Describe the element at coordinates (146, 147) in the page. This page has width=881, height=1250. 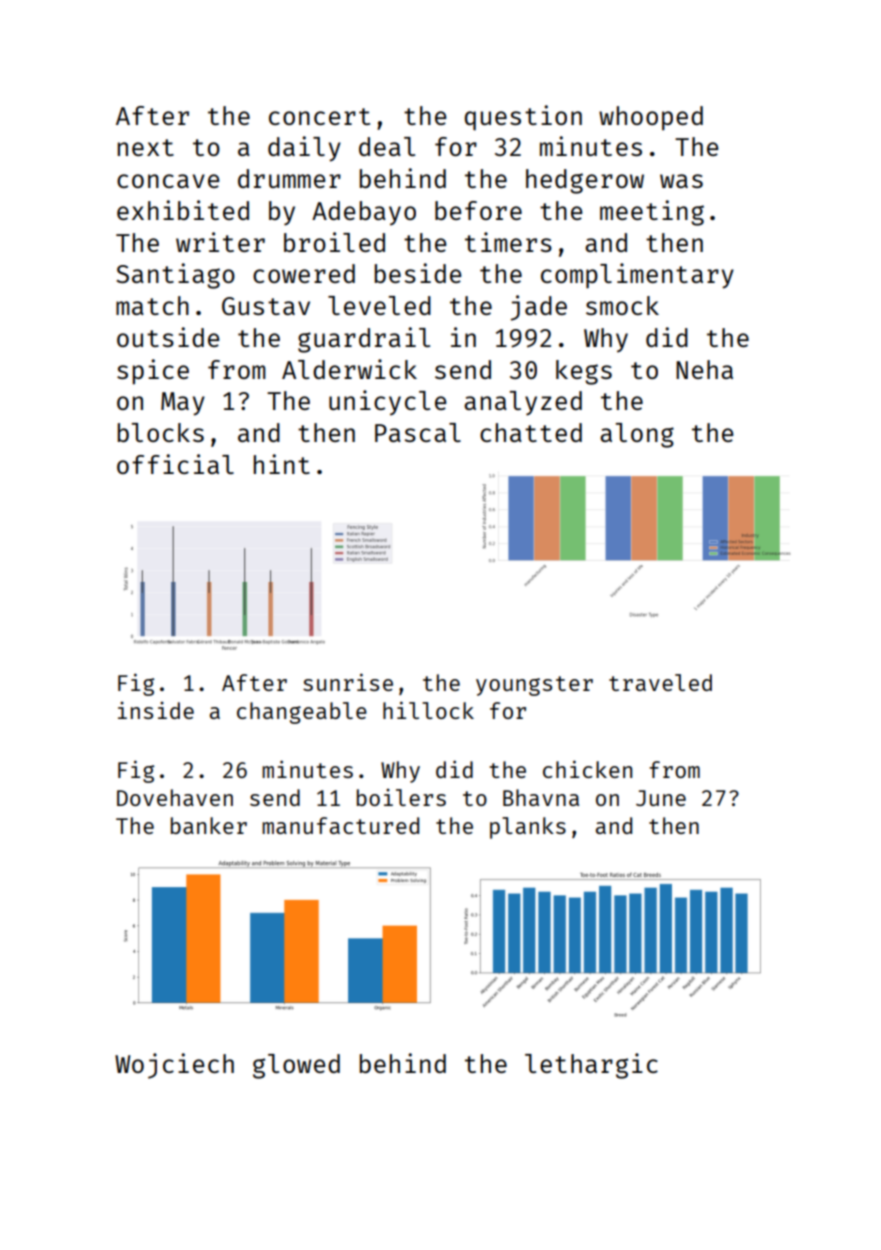
I see `next` at that location.
